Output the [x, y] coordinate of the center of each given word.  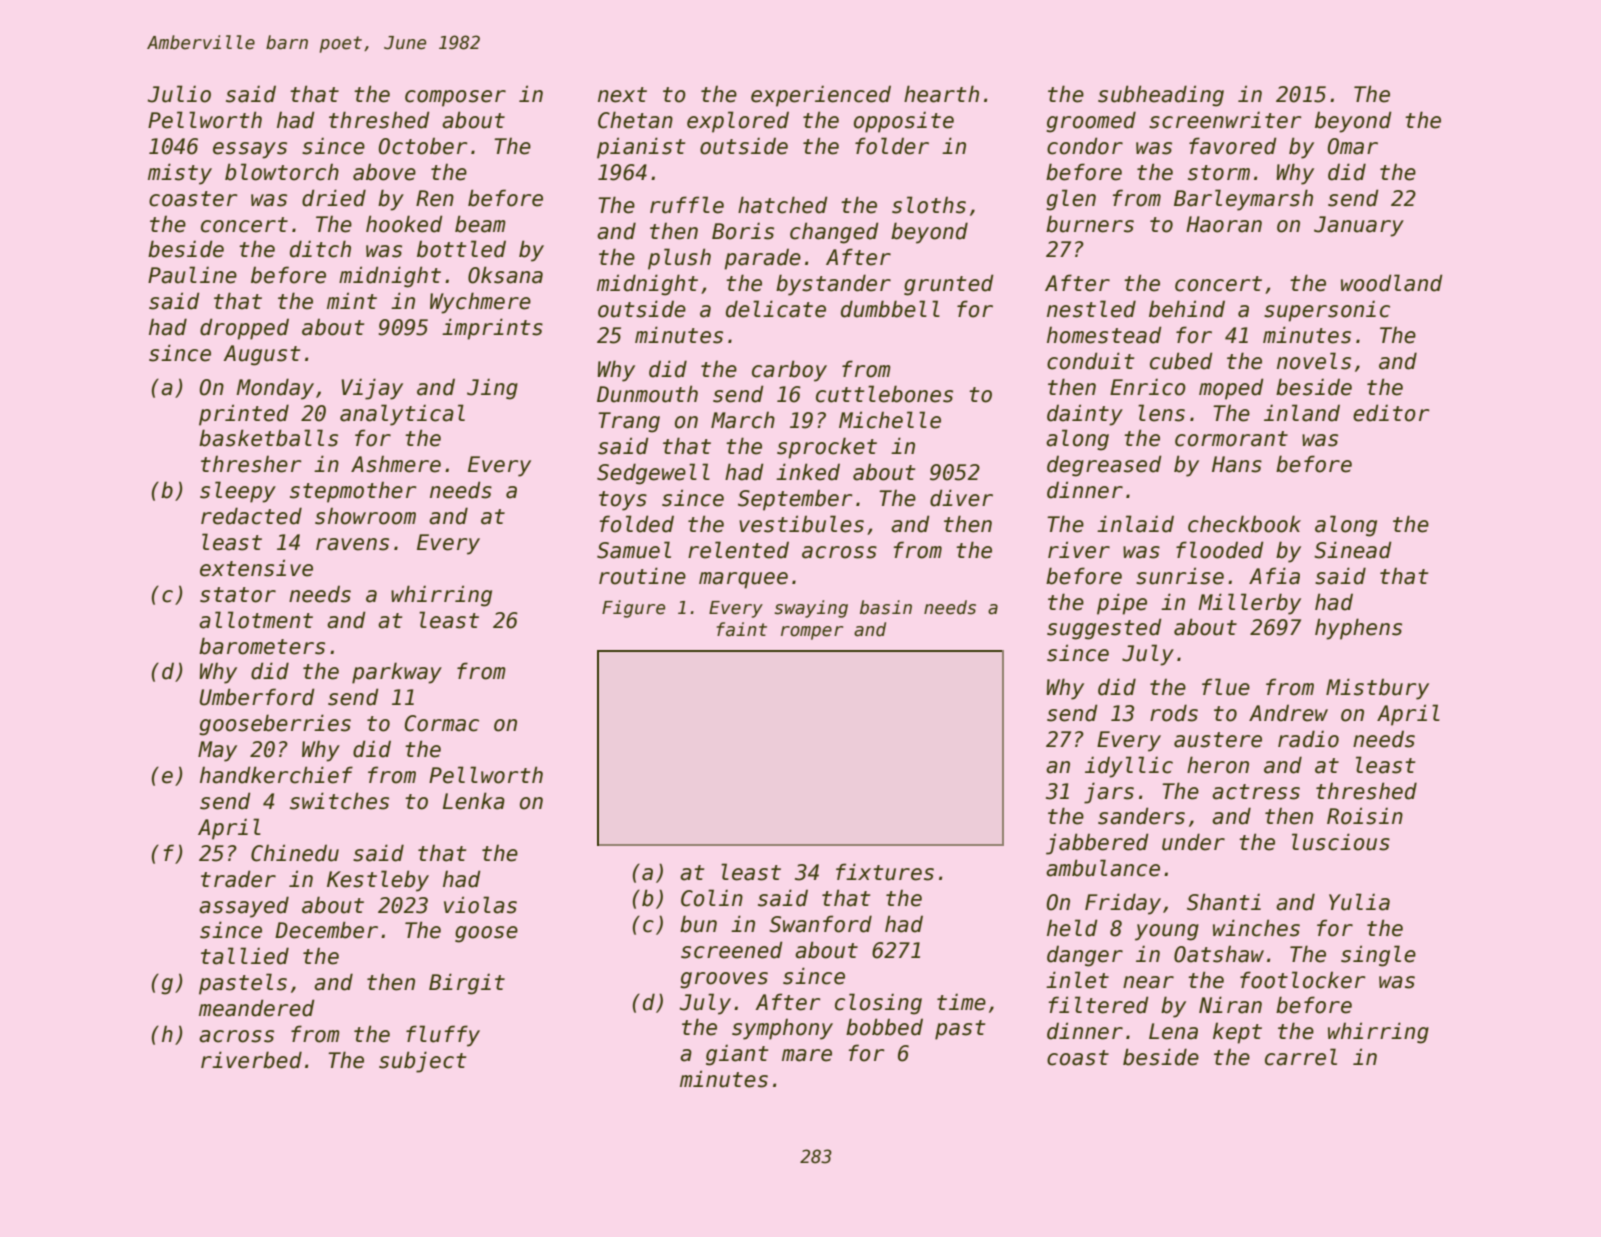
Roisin [1365, 816]
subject [422, 1062]
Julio [179, 94]
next [622, 95]
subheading [1161, 96]
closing [878, 1004]
